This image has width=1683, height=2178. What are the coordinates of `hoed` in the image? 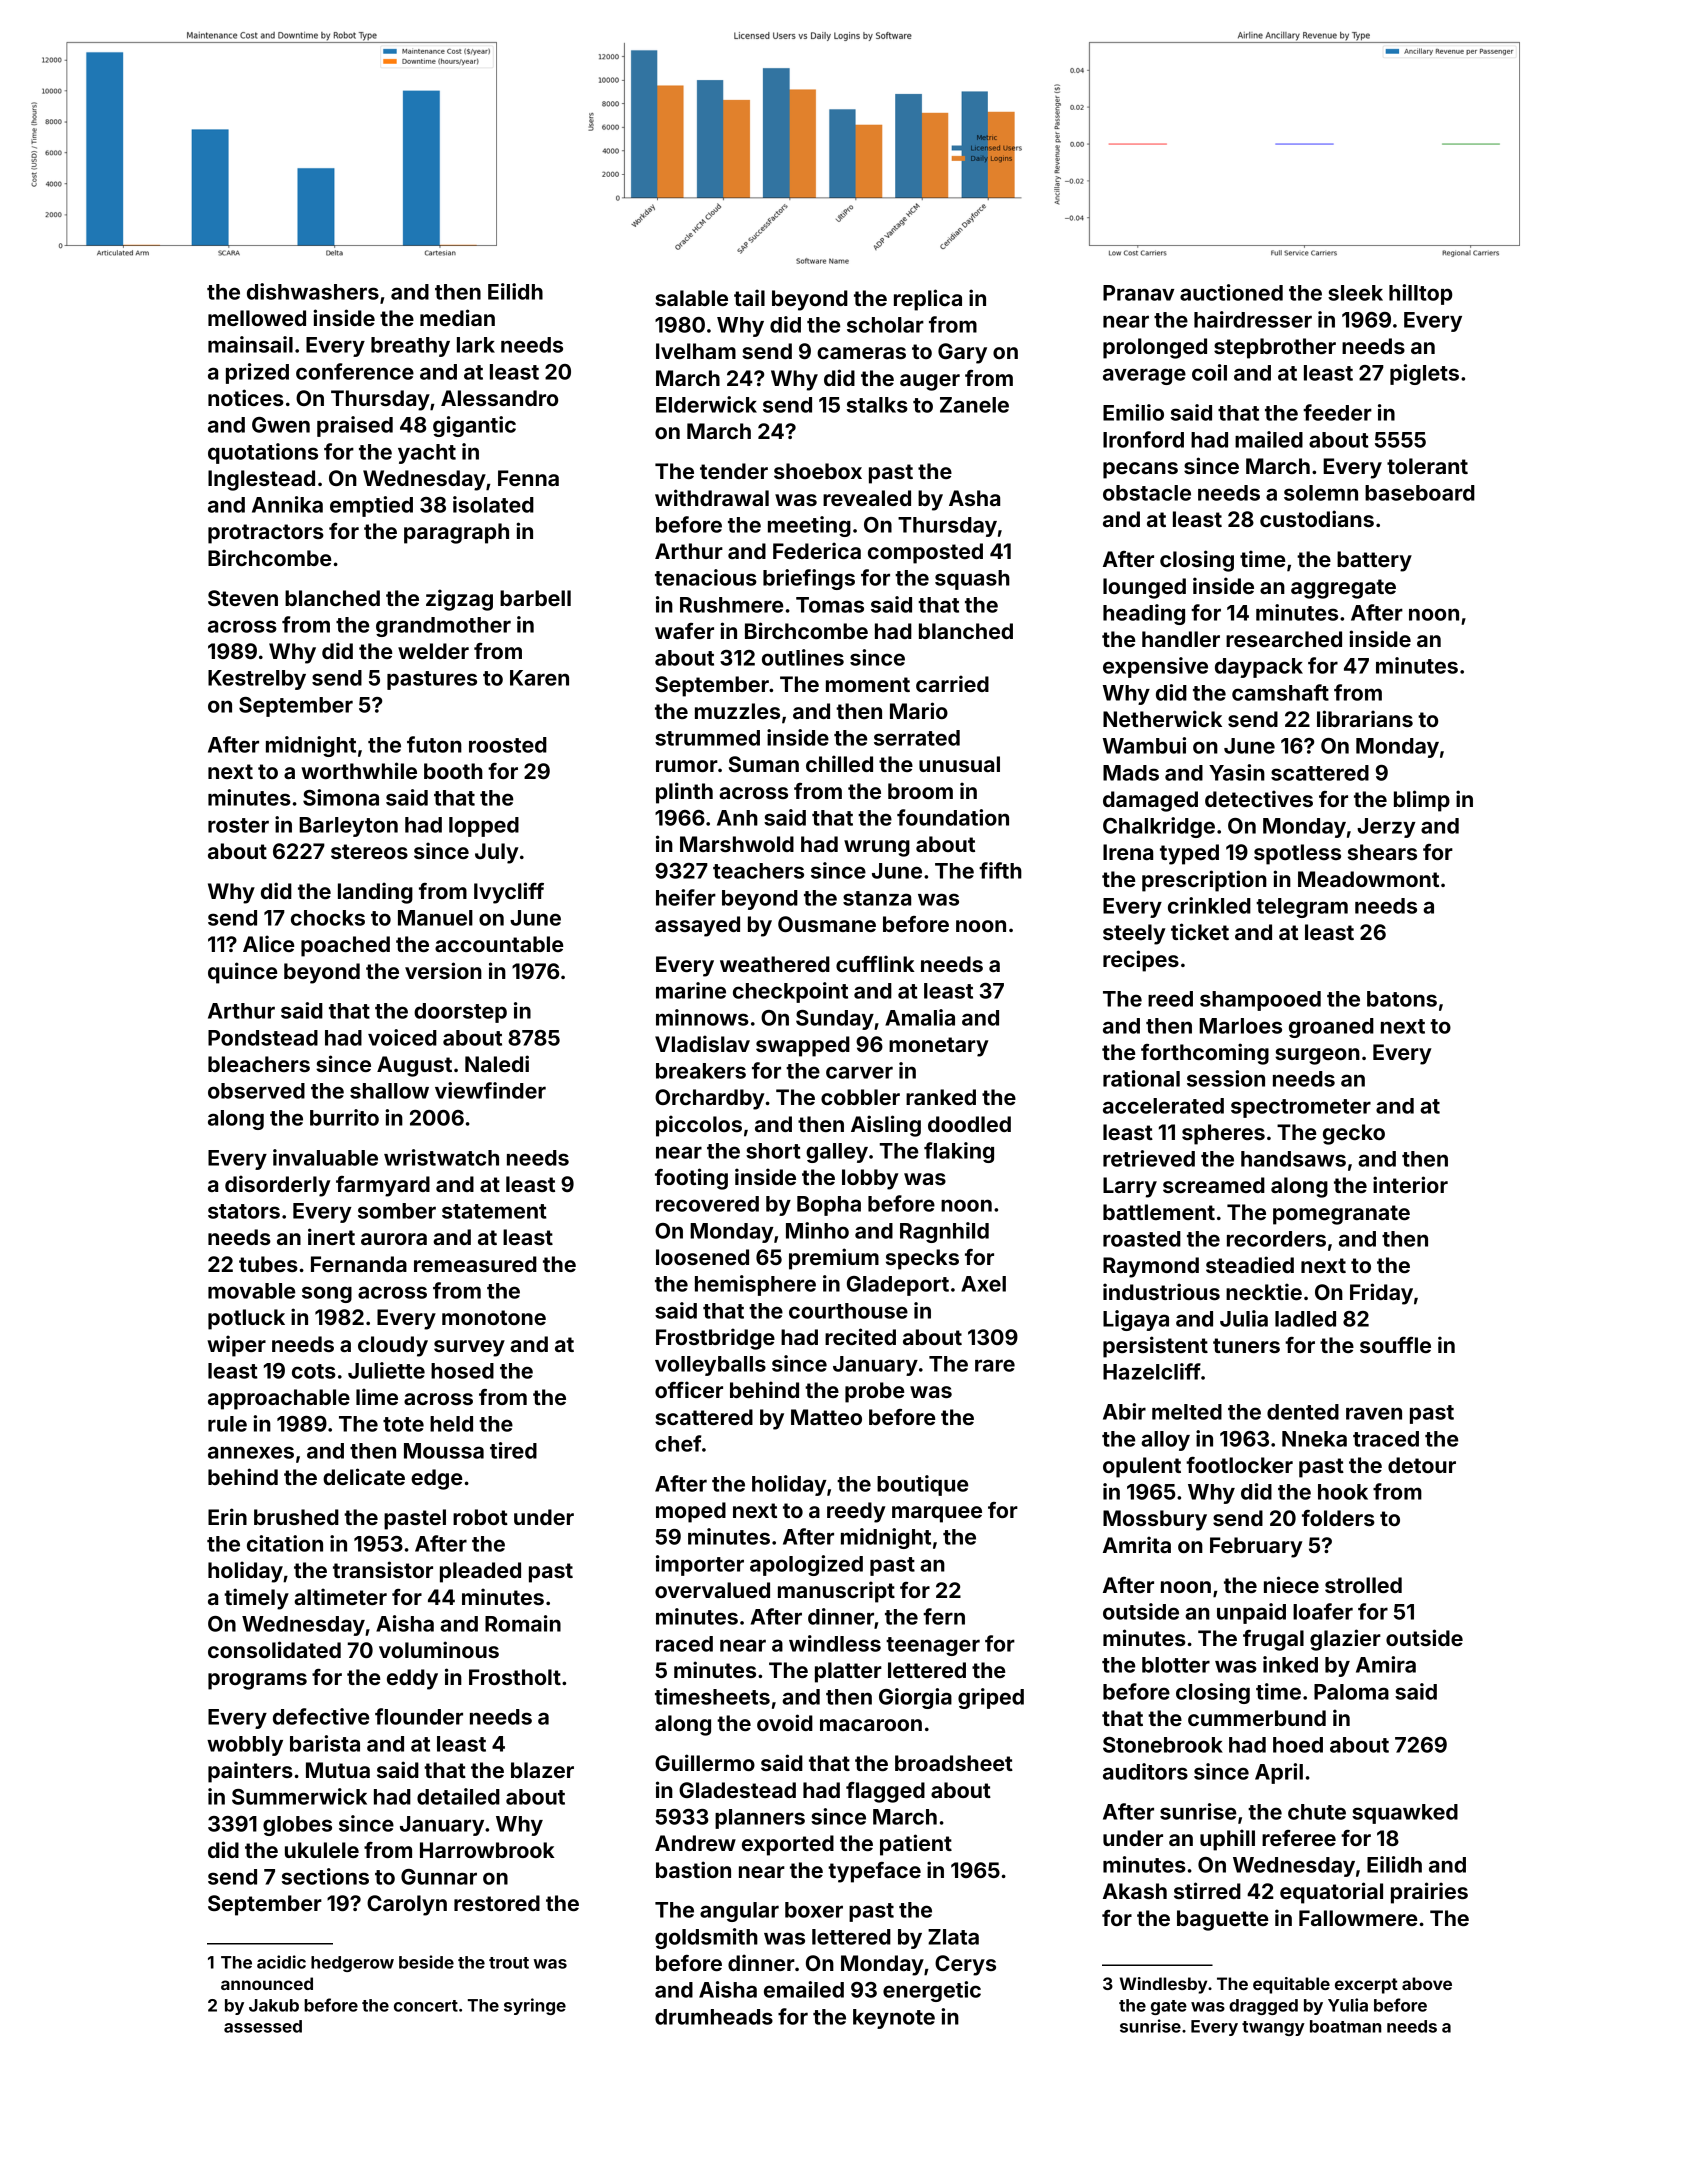 It's located at (1298, 1745).
